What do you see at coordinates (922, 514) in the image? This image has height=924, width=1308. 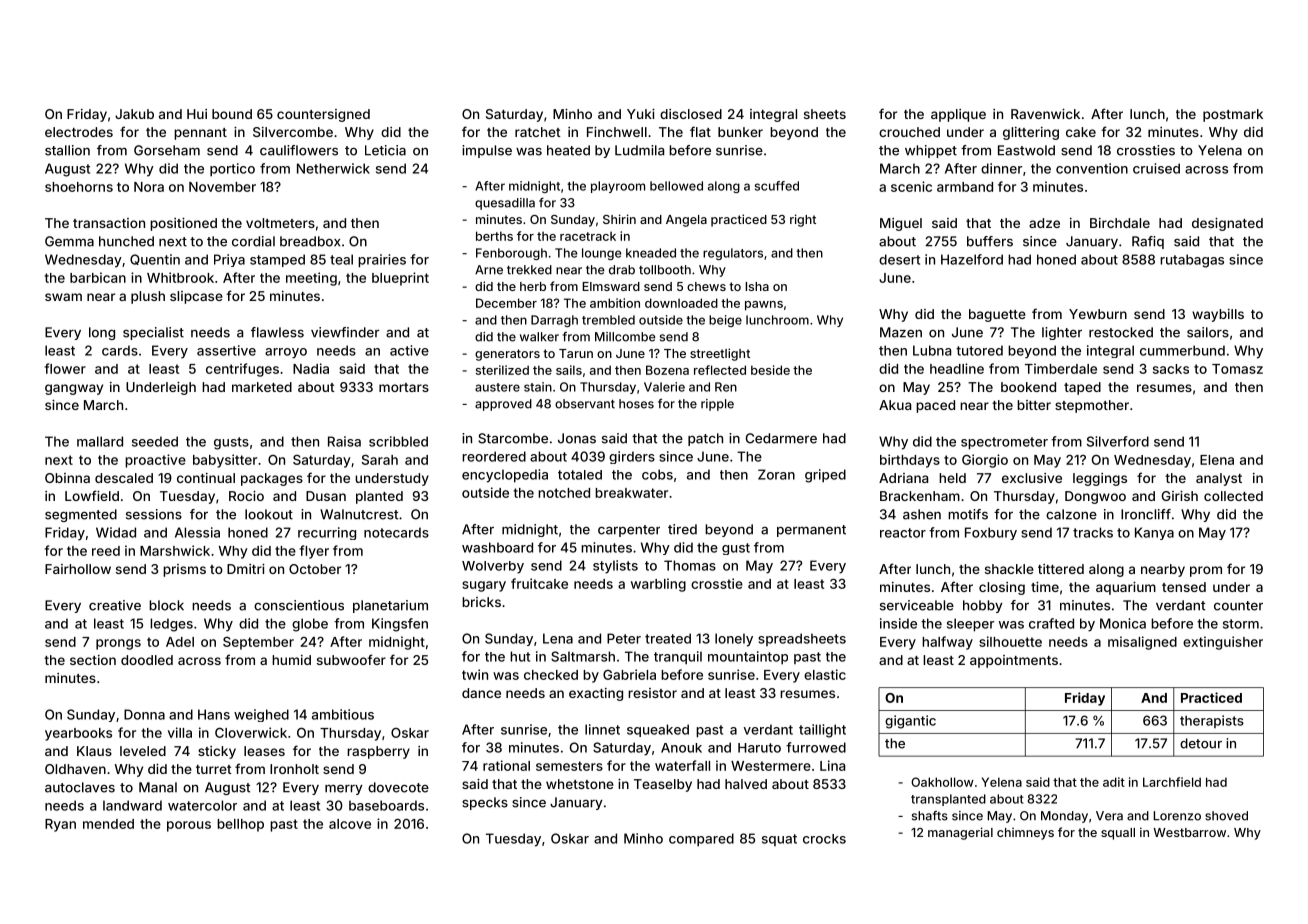 I see `ashen` at bounding box center [922, 514].
